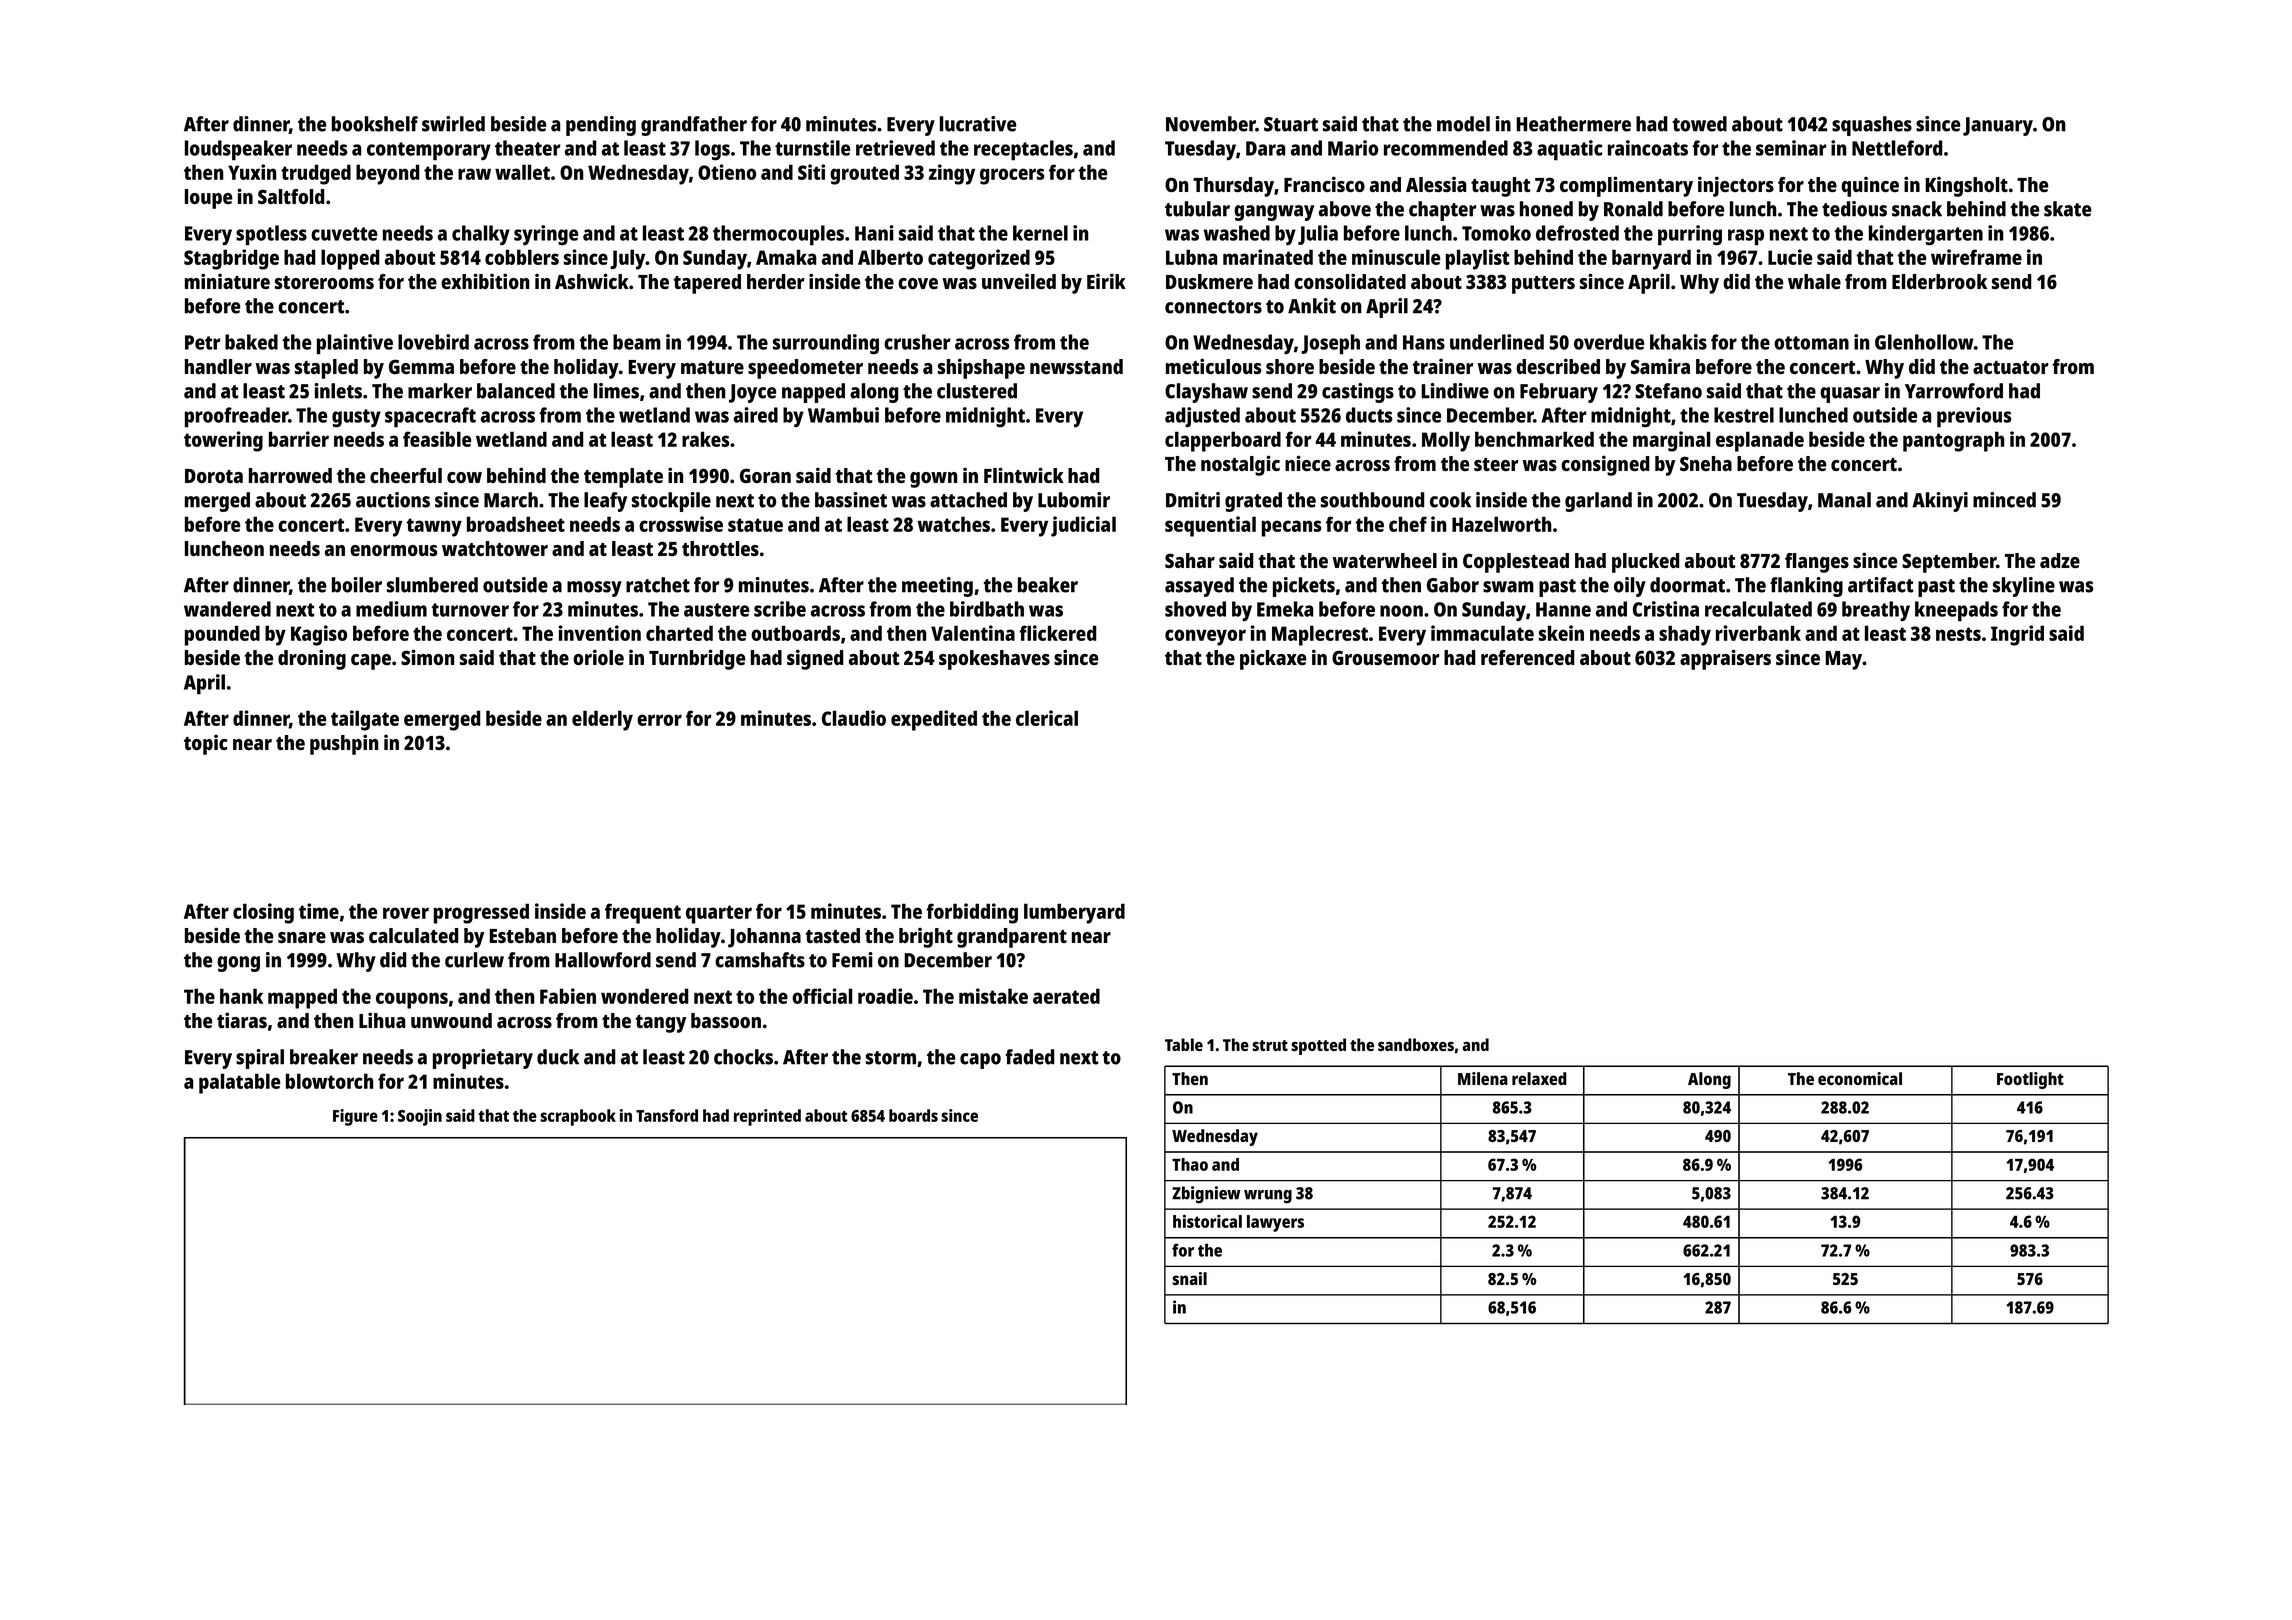  I want to click on lawyers, so click(1275, 1223).
